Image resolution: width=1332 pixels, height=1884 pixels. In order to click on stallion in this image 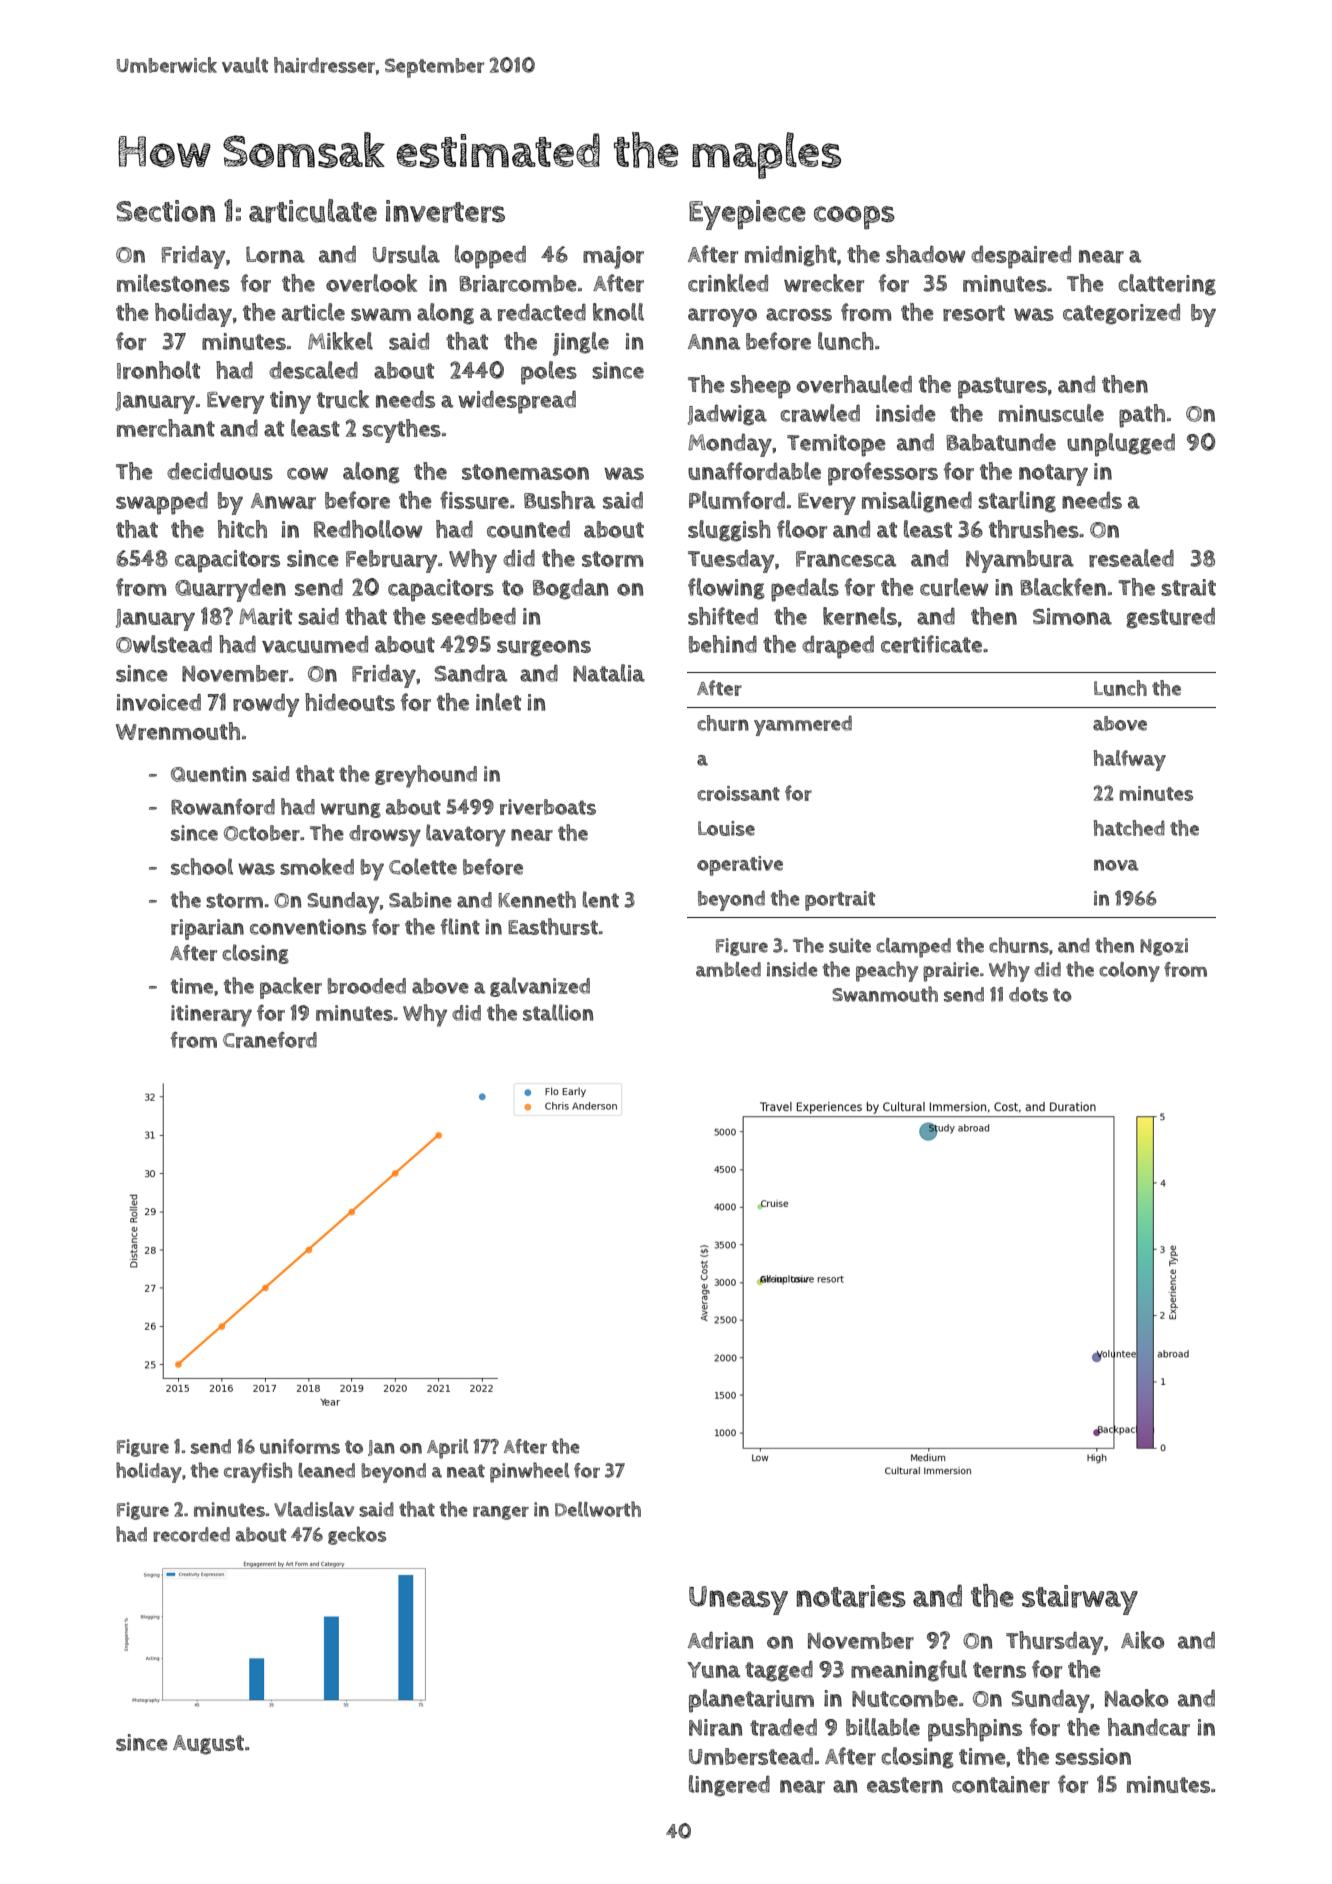, I will do `click(558, 1012)`.
